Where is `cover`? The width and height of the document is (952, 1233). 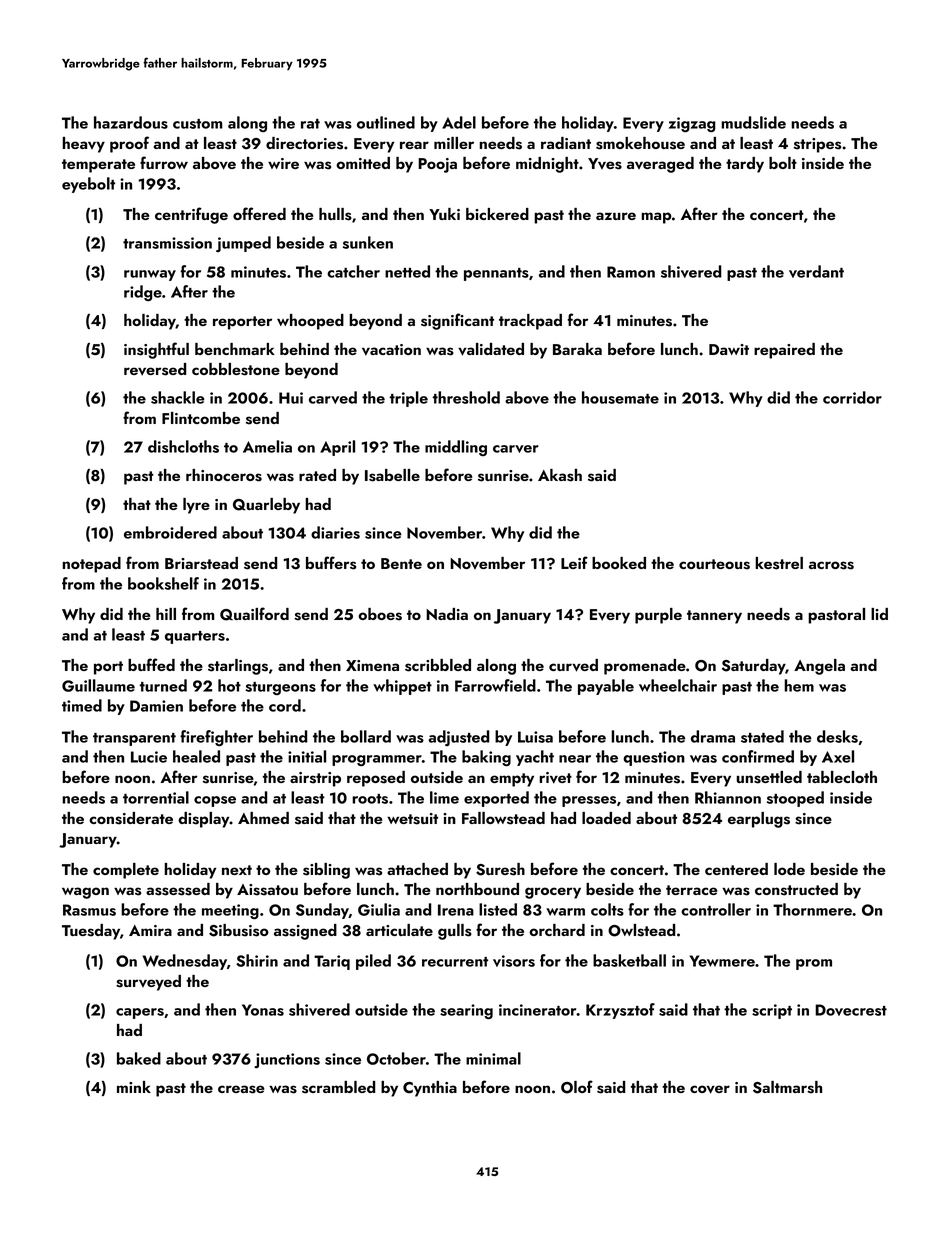
cover is located at coordinates (710, 1089).
